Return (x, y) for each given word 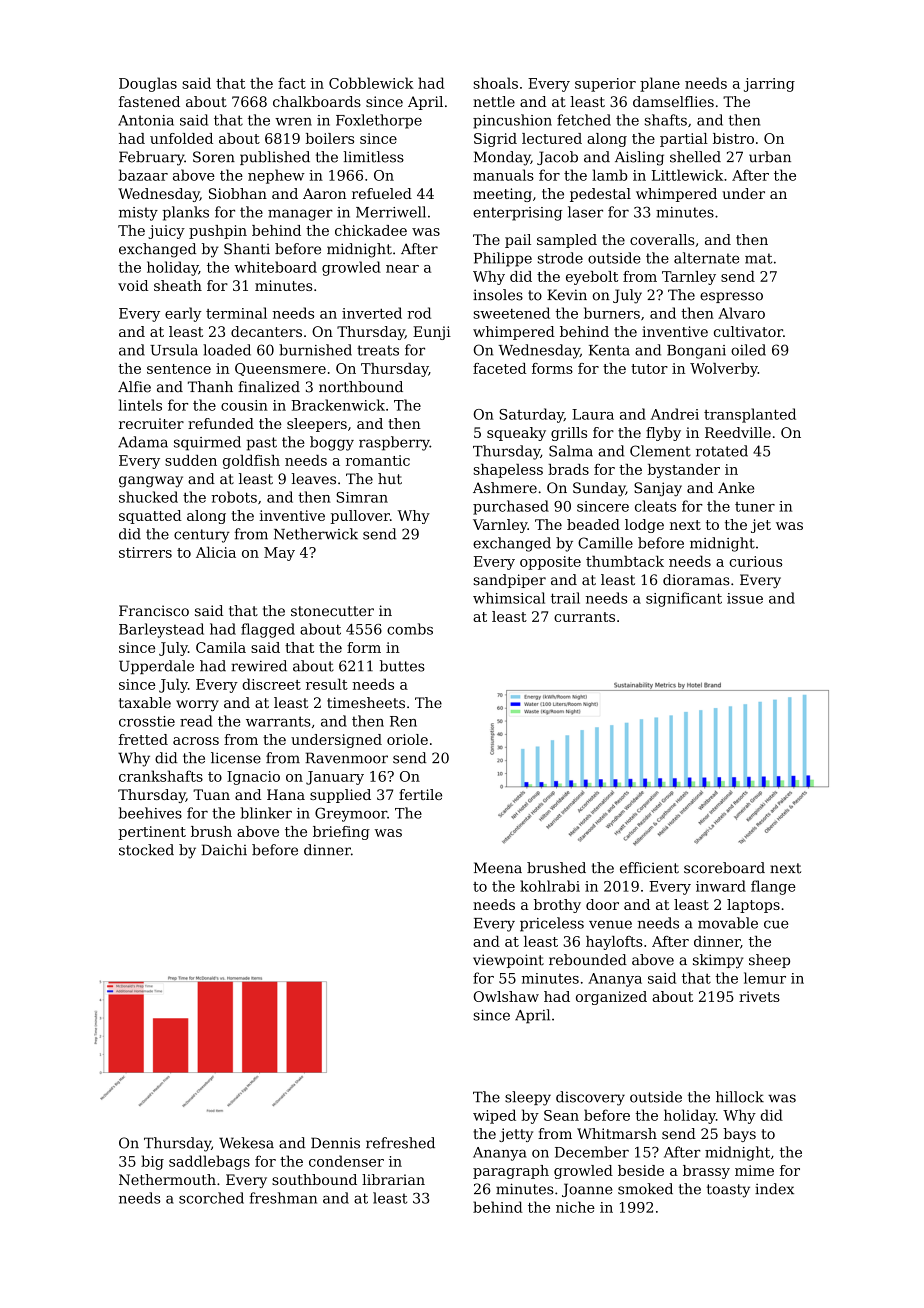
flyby (663, 434)
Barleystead (161, 630)
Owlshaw (506, 996)
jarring (769, 85)
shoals (495, 83)
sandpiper (509, 581)
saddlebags (209, 1162)
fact (292, 83)
